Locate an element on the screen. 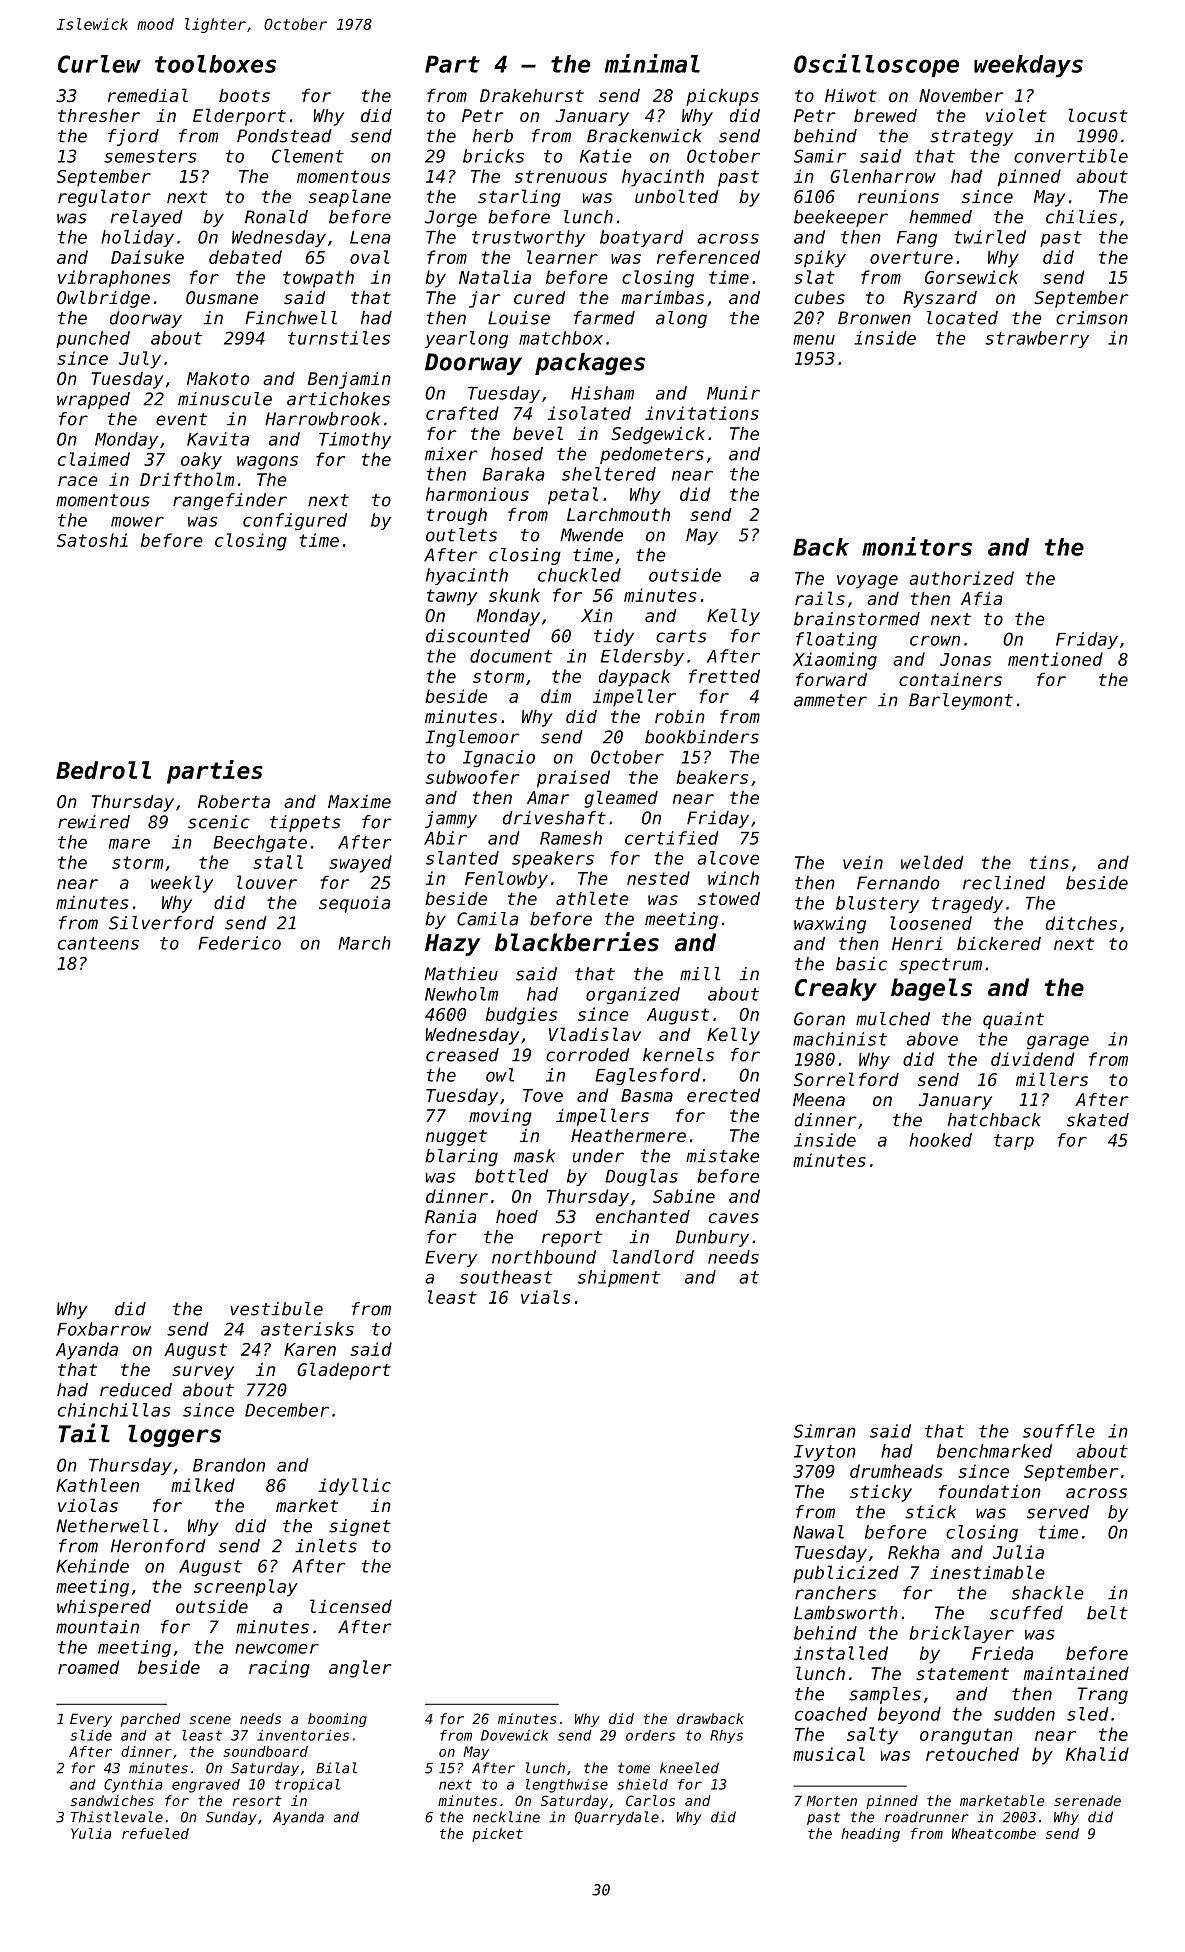 The height and width of the screenshot is (1952, 1185). licensed is located at coordinates (351, 1606).
